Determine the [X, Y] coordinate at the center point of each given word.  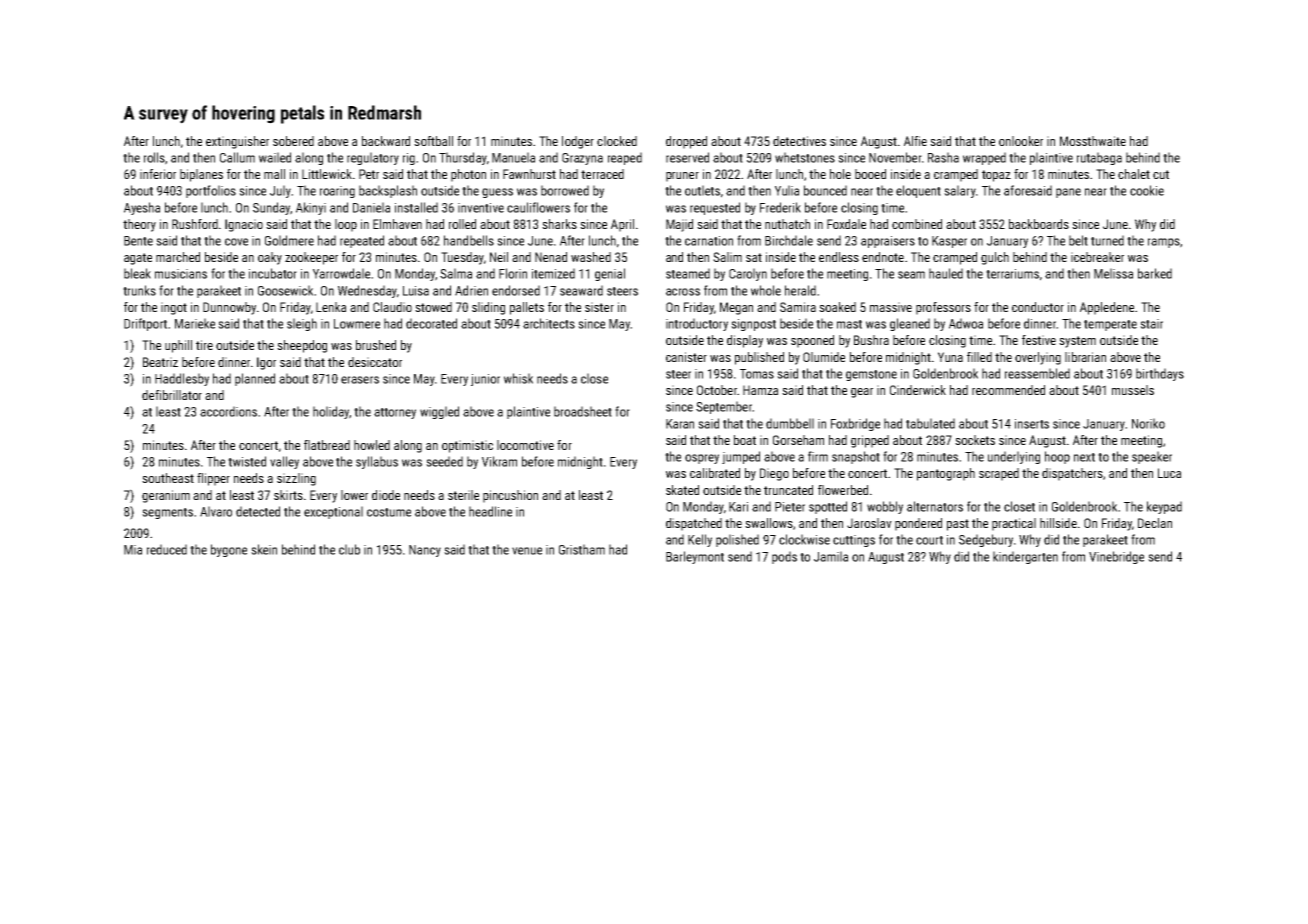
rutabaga [1099, 158]
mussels [1133, 390]
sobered [293, 141]
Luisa [416, 291]
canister [686, 357]
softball [433, 141]
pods [784, 557]
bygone [229, 550]
